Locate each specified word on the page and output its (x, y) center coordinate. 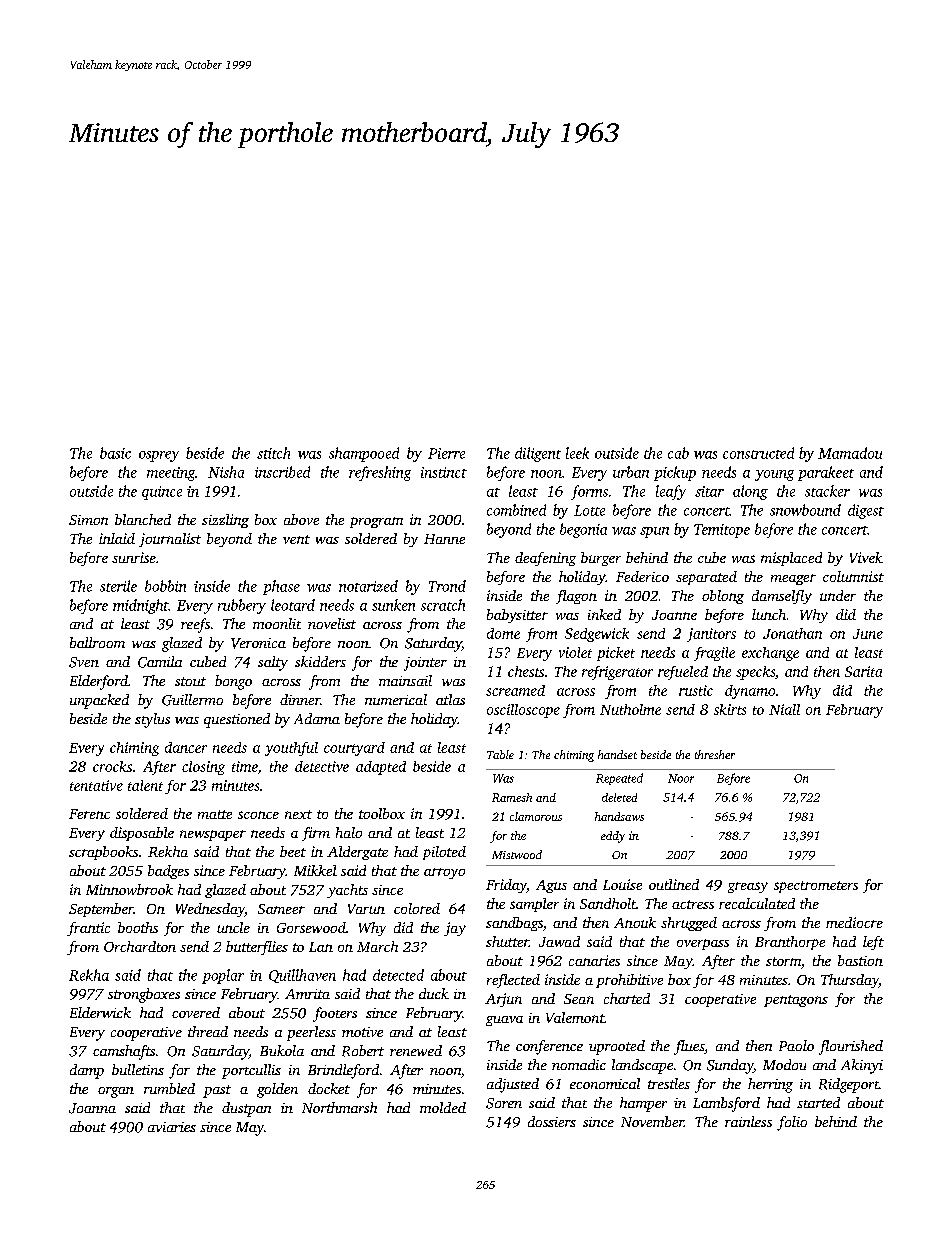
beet (293, 851)
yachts (347, 891)
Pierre (446, 453)
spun (654, 532)
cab (678, 453)
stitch (273, 453)
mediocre (854, 922)
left (873, 943)
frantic (88, 929)
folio (792, 1123)
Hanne (444, 539)
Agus (551, 886)
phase (281, 587)
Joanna (92, 1108)
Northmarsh (339, 1107)
